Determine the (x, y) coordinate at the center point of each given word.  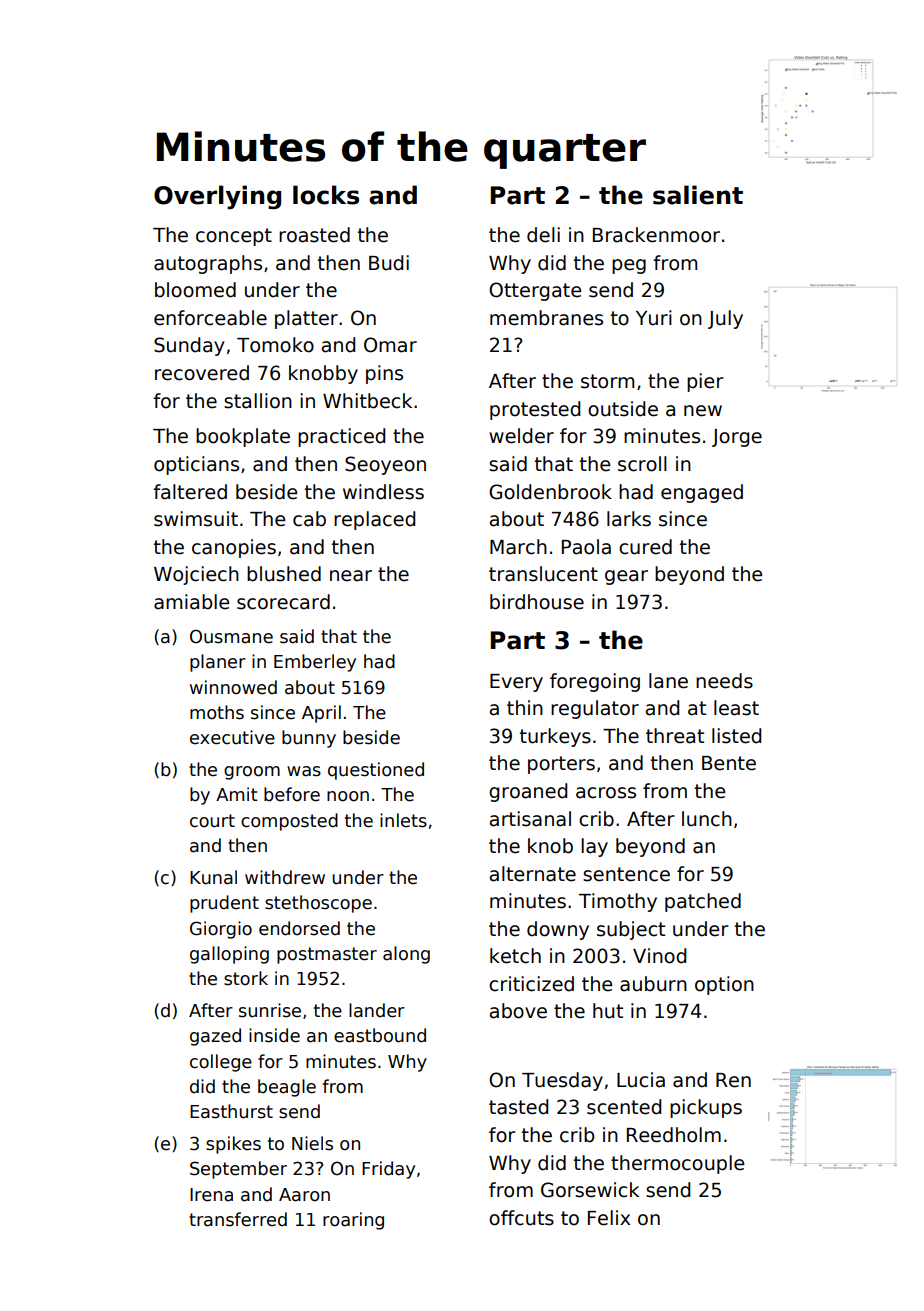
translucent (543, 574)
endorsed (299, 928)
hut (608, 1011)
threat (675, 736)
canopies (234, 548)
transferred (238, 1219)
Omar (390, 345)
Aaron (304, 1195)
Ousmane (231, 636)
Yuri (654, 318)
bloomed (195, 290)
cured (645, 547)
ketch (515, 956)
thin (525, 707)
